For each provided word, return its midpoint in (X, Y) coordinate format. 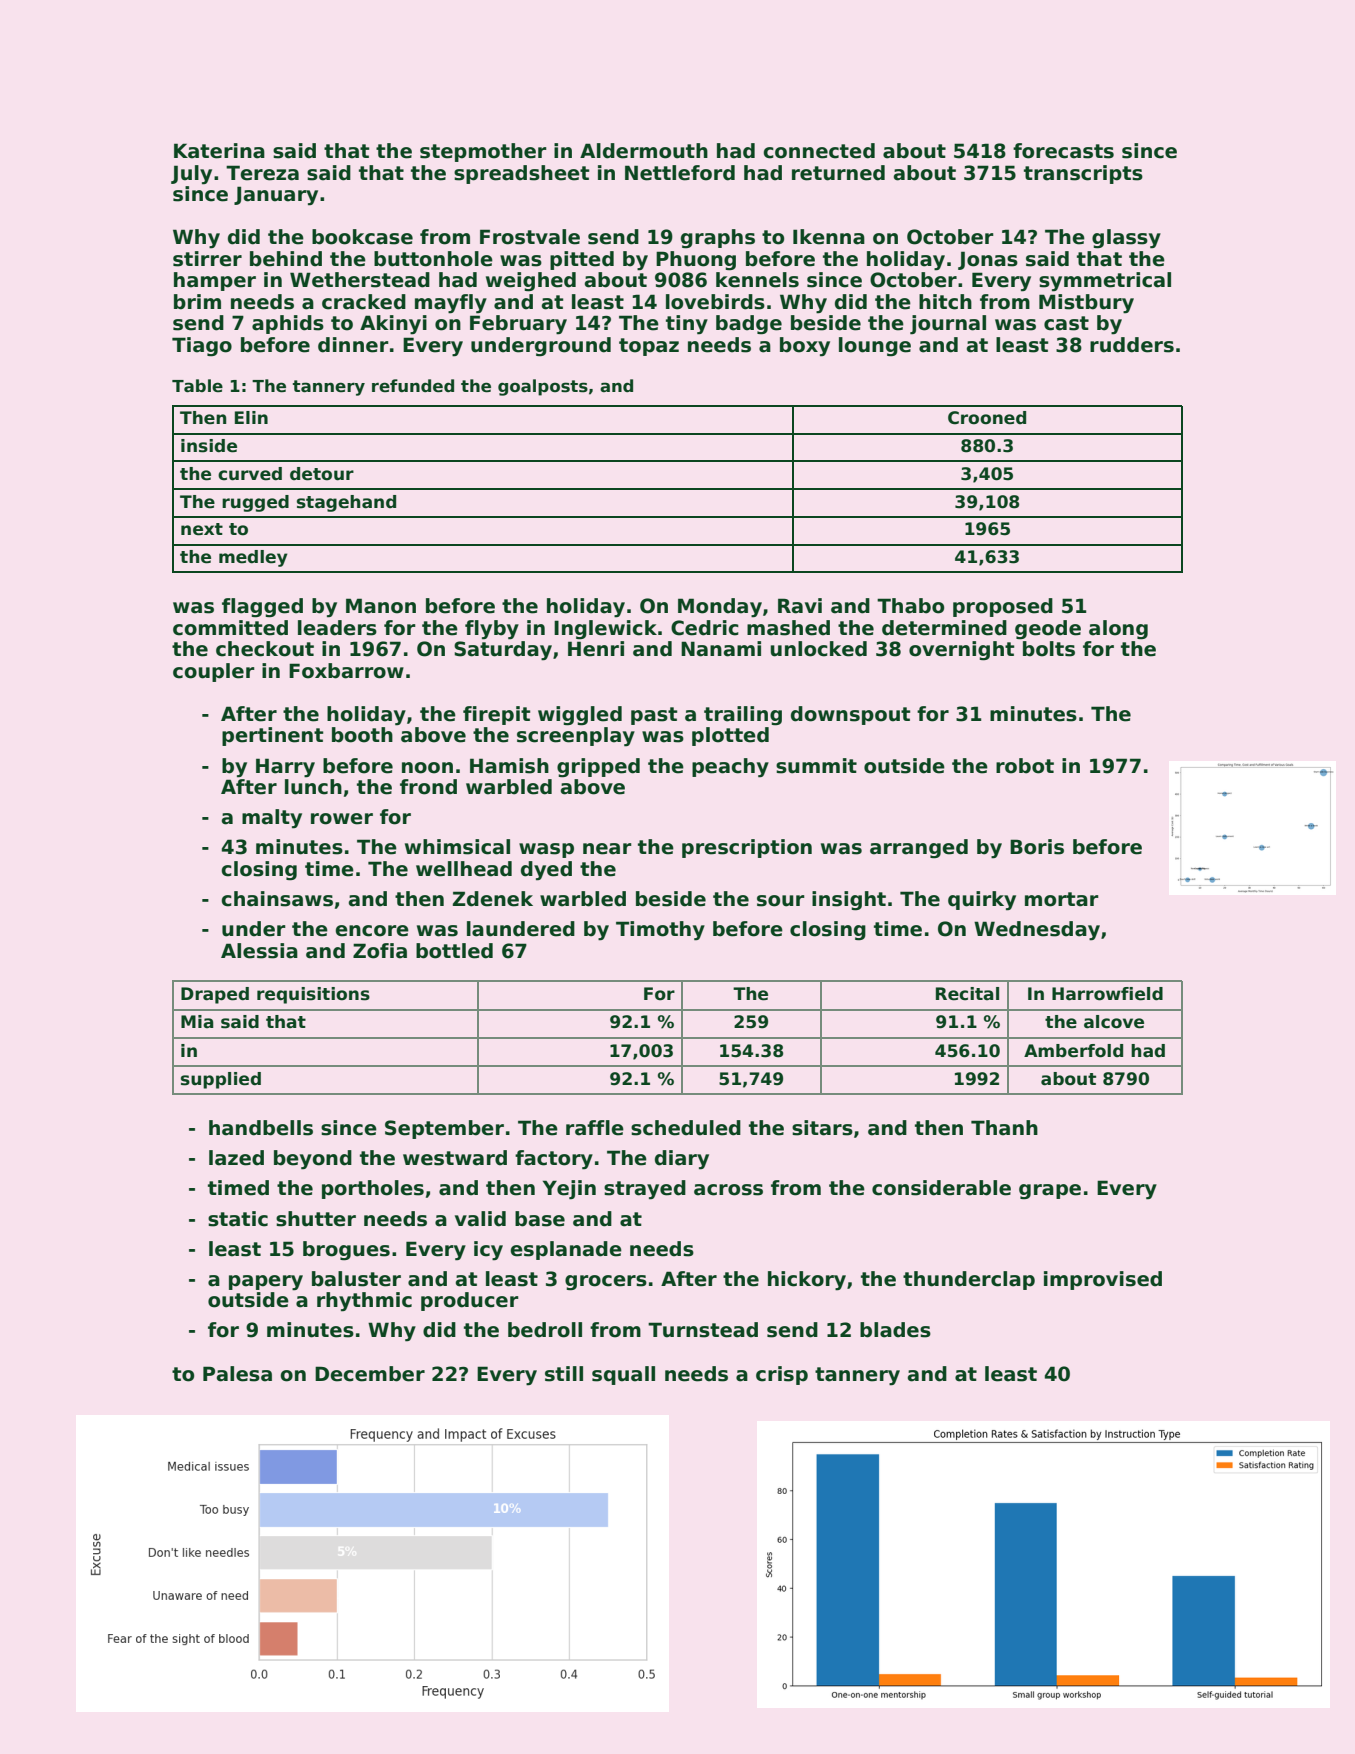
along (1118, 630)
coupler (214, 672)
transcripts (1083, 174)
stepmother (483, 152)
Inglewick (605, 630)
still (564, 1374)
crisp (782, 1375)
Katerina (219, 151)
